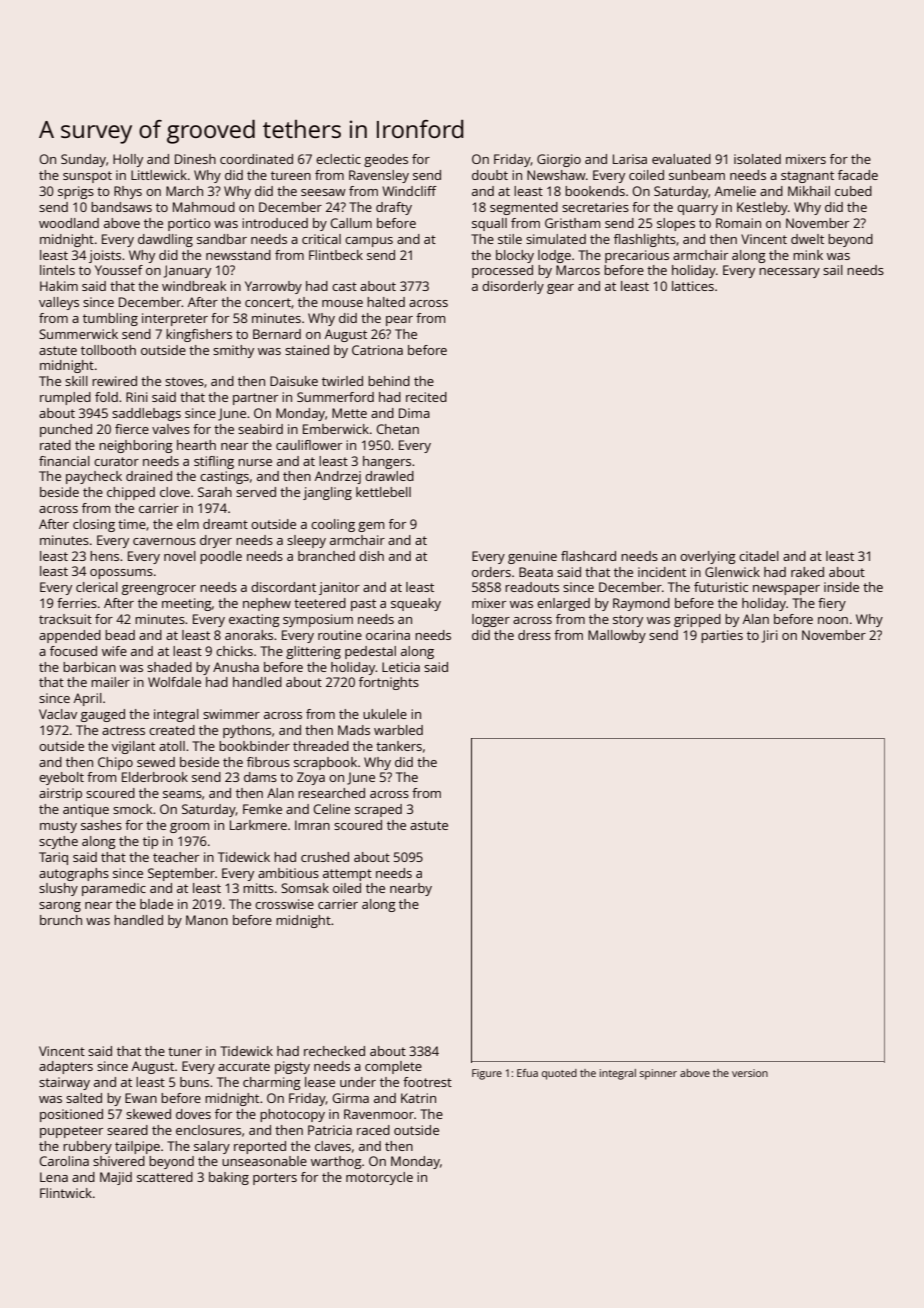 Image resolution: width=924 pixels, height=1308 pixels. Describe the element at coordinates (722, 636) in the image. I see `parties` at that location.
